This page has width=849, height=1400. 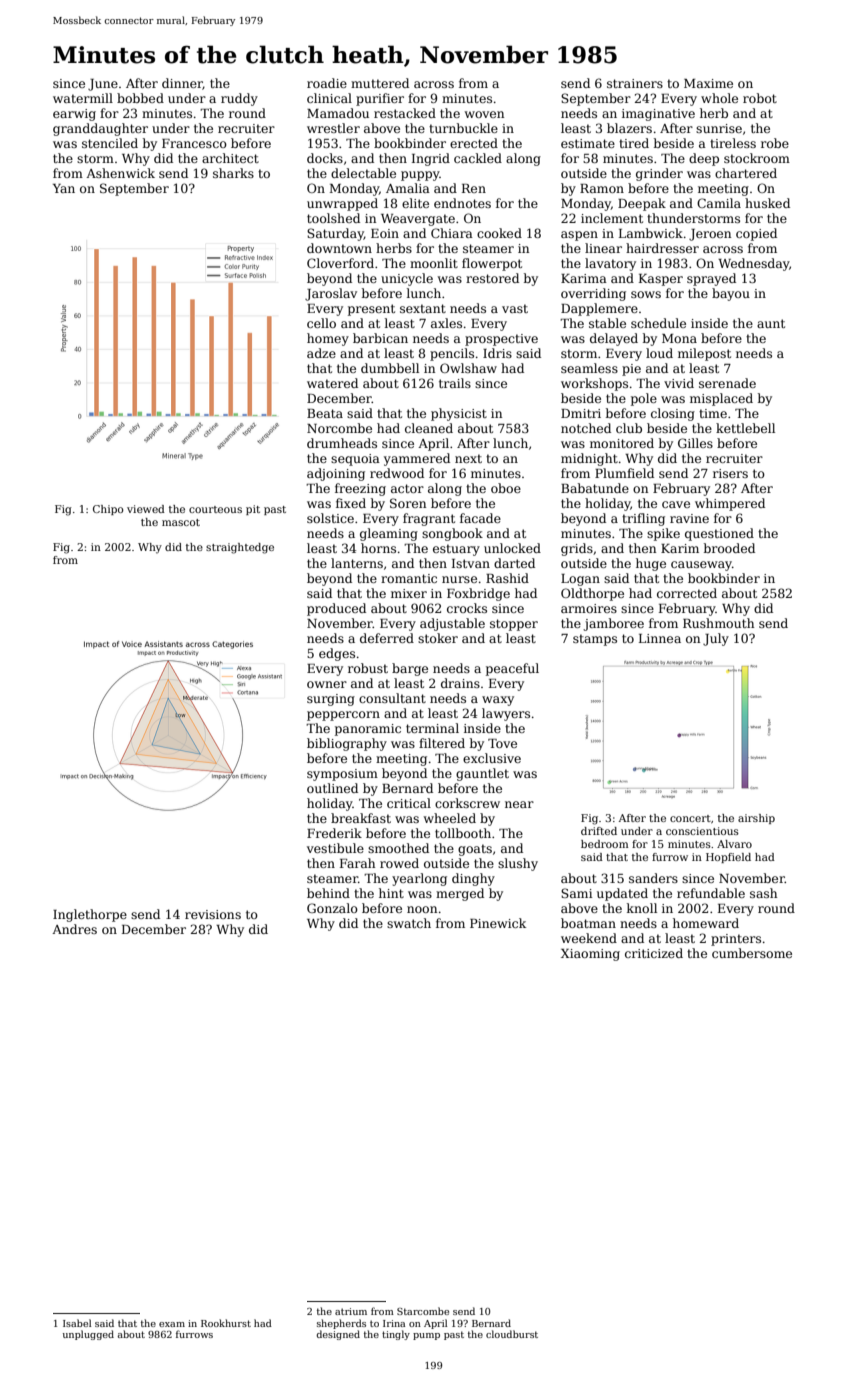 What do you see at coordinates (338, 1335) in the page?
I see `designed` at bounding box center [338, 1335].
